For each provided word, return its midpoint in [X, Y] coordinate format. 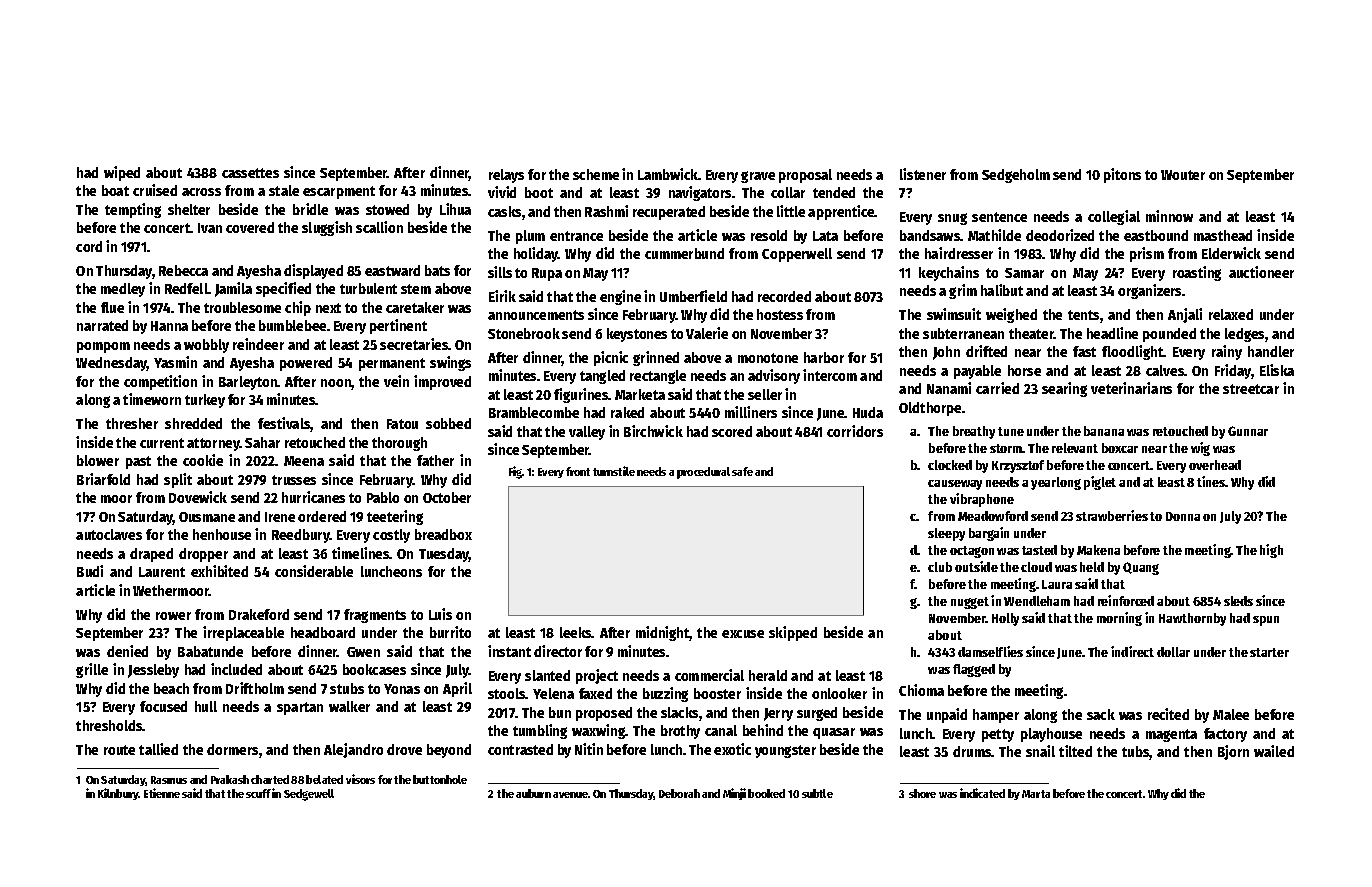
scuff [258, 793]
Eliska [1277, 370]
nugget [970, 603]
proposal [805, 176]
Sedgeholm [1016, 176]
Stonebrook [524, 333]
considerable [314, 571]
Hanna [169, 326]
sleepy [946, 534]
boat [115, 190]
